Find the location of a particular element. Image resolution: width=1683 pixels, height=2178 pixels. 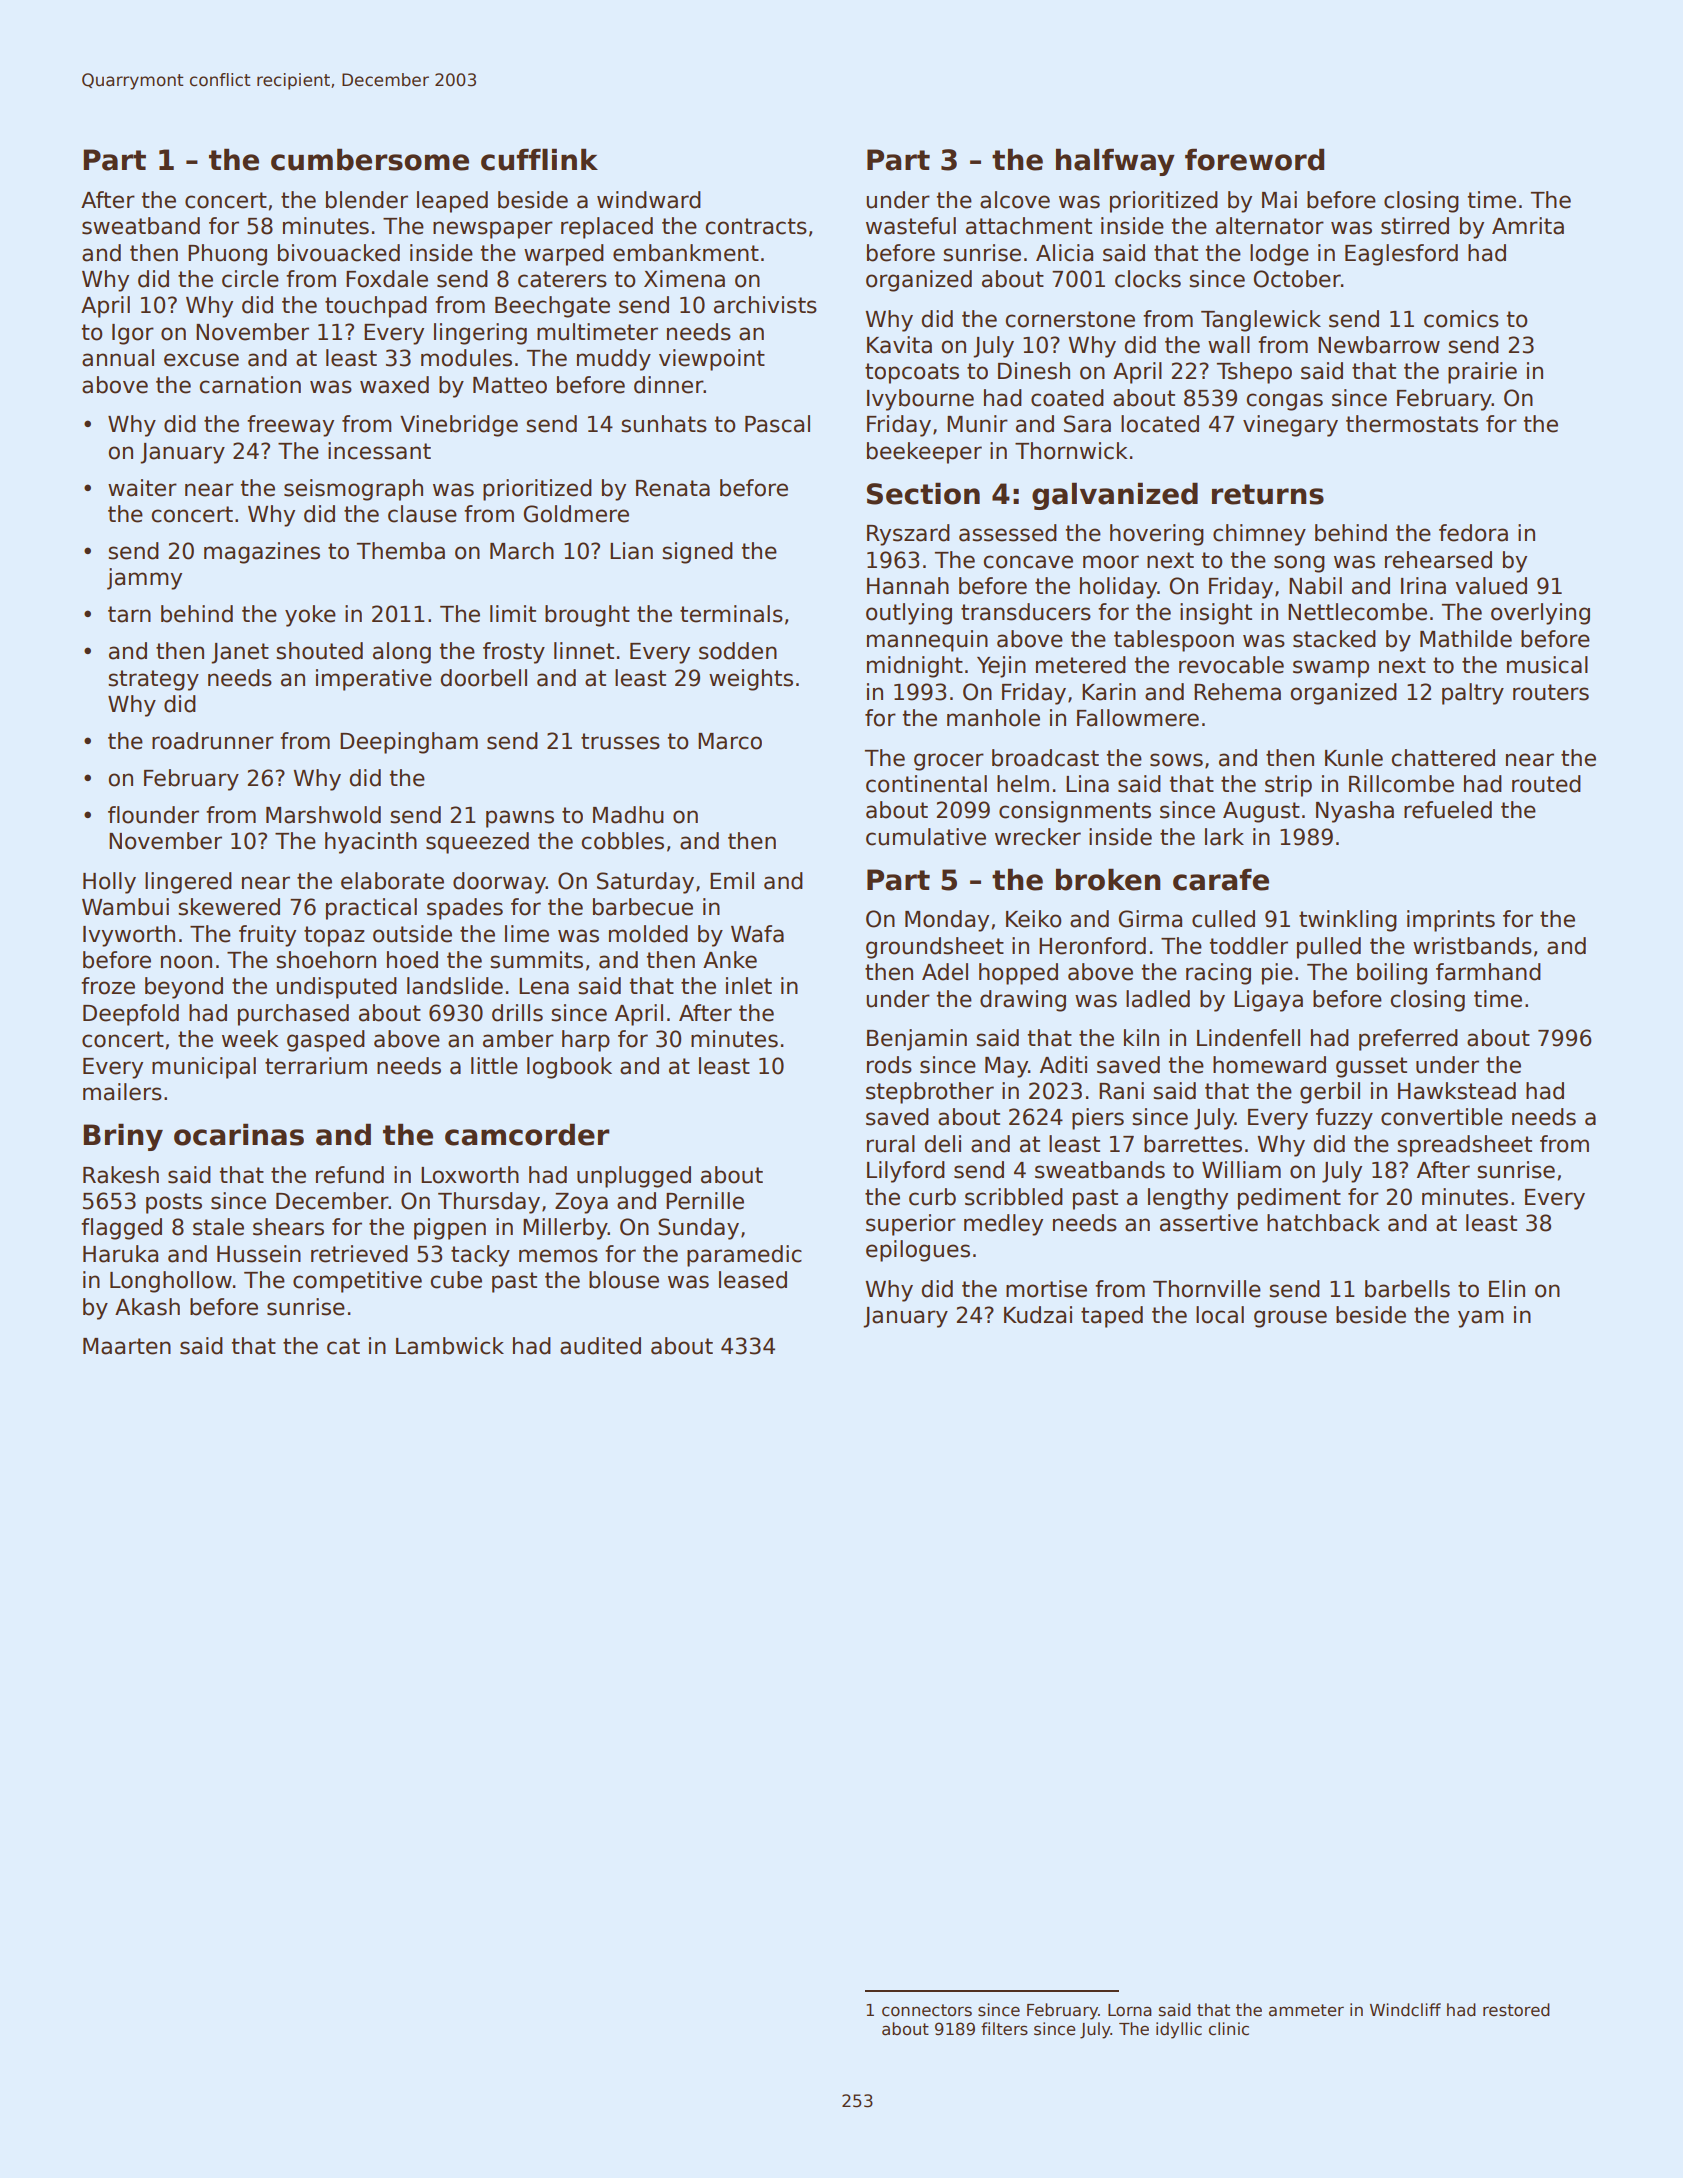

Nabil is located at coordinates (1315, 586).
